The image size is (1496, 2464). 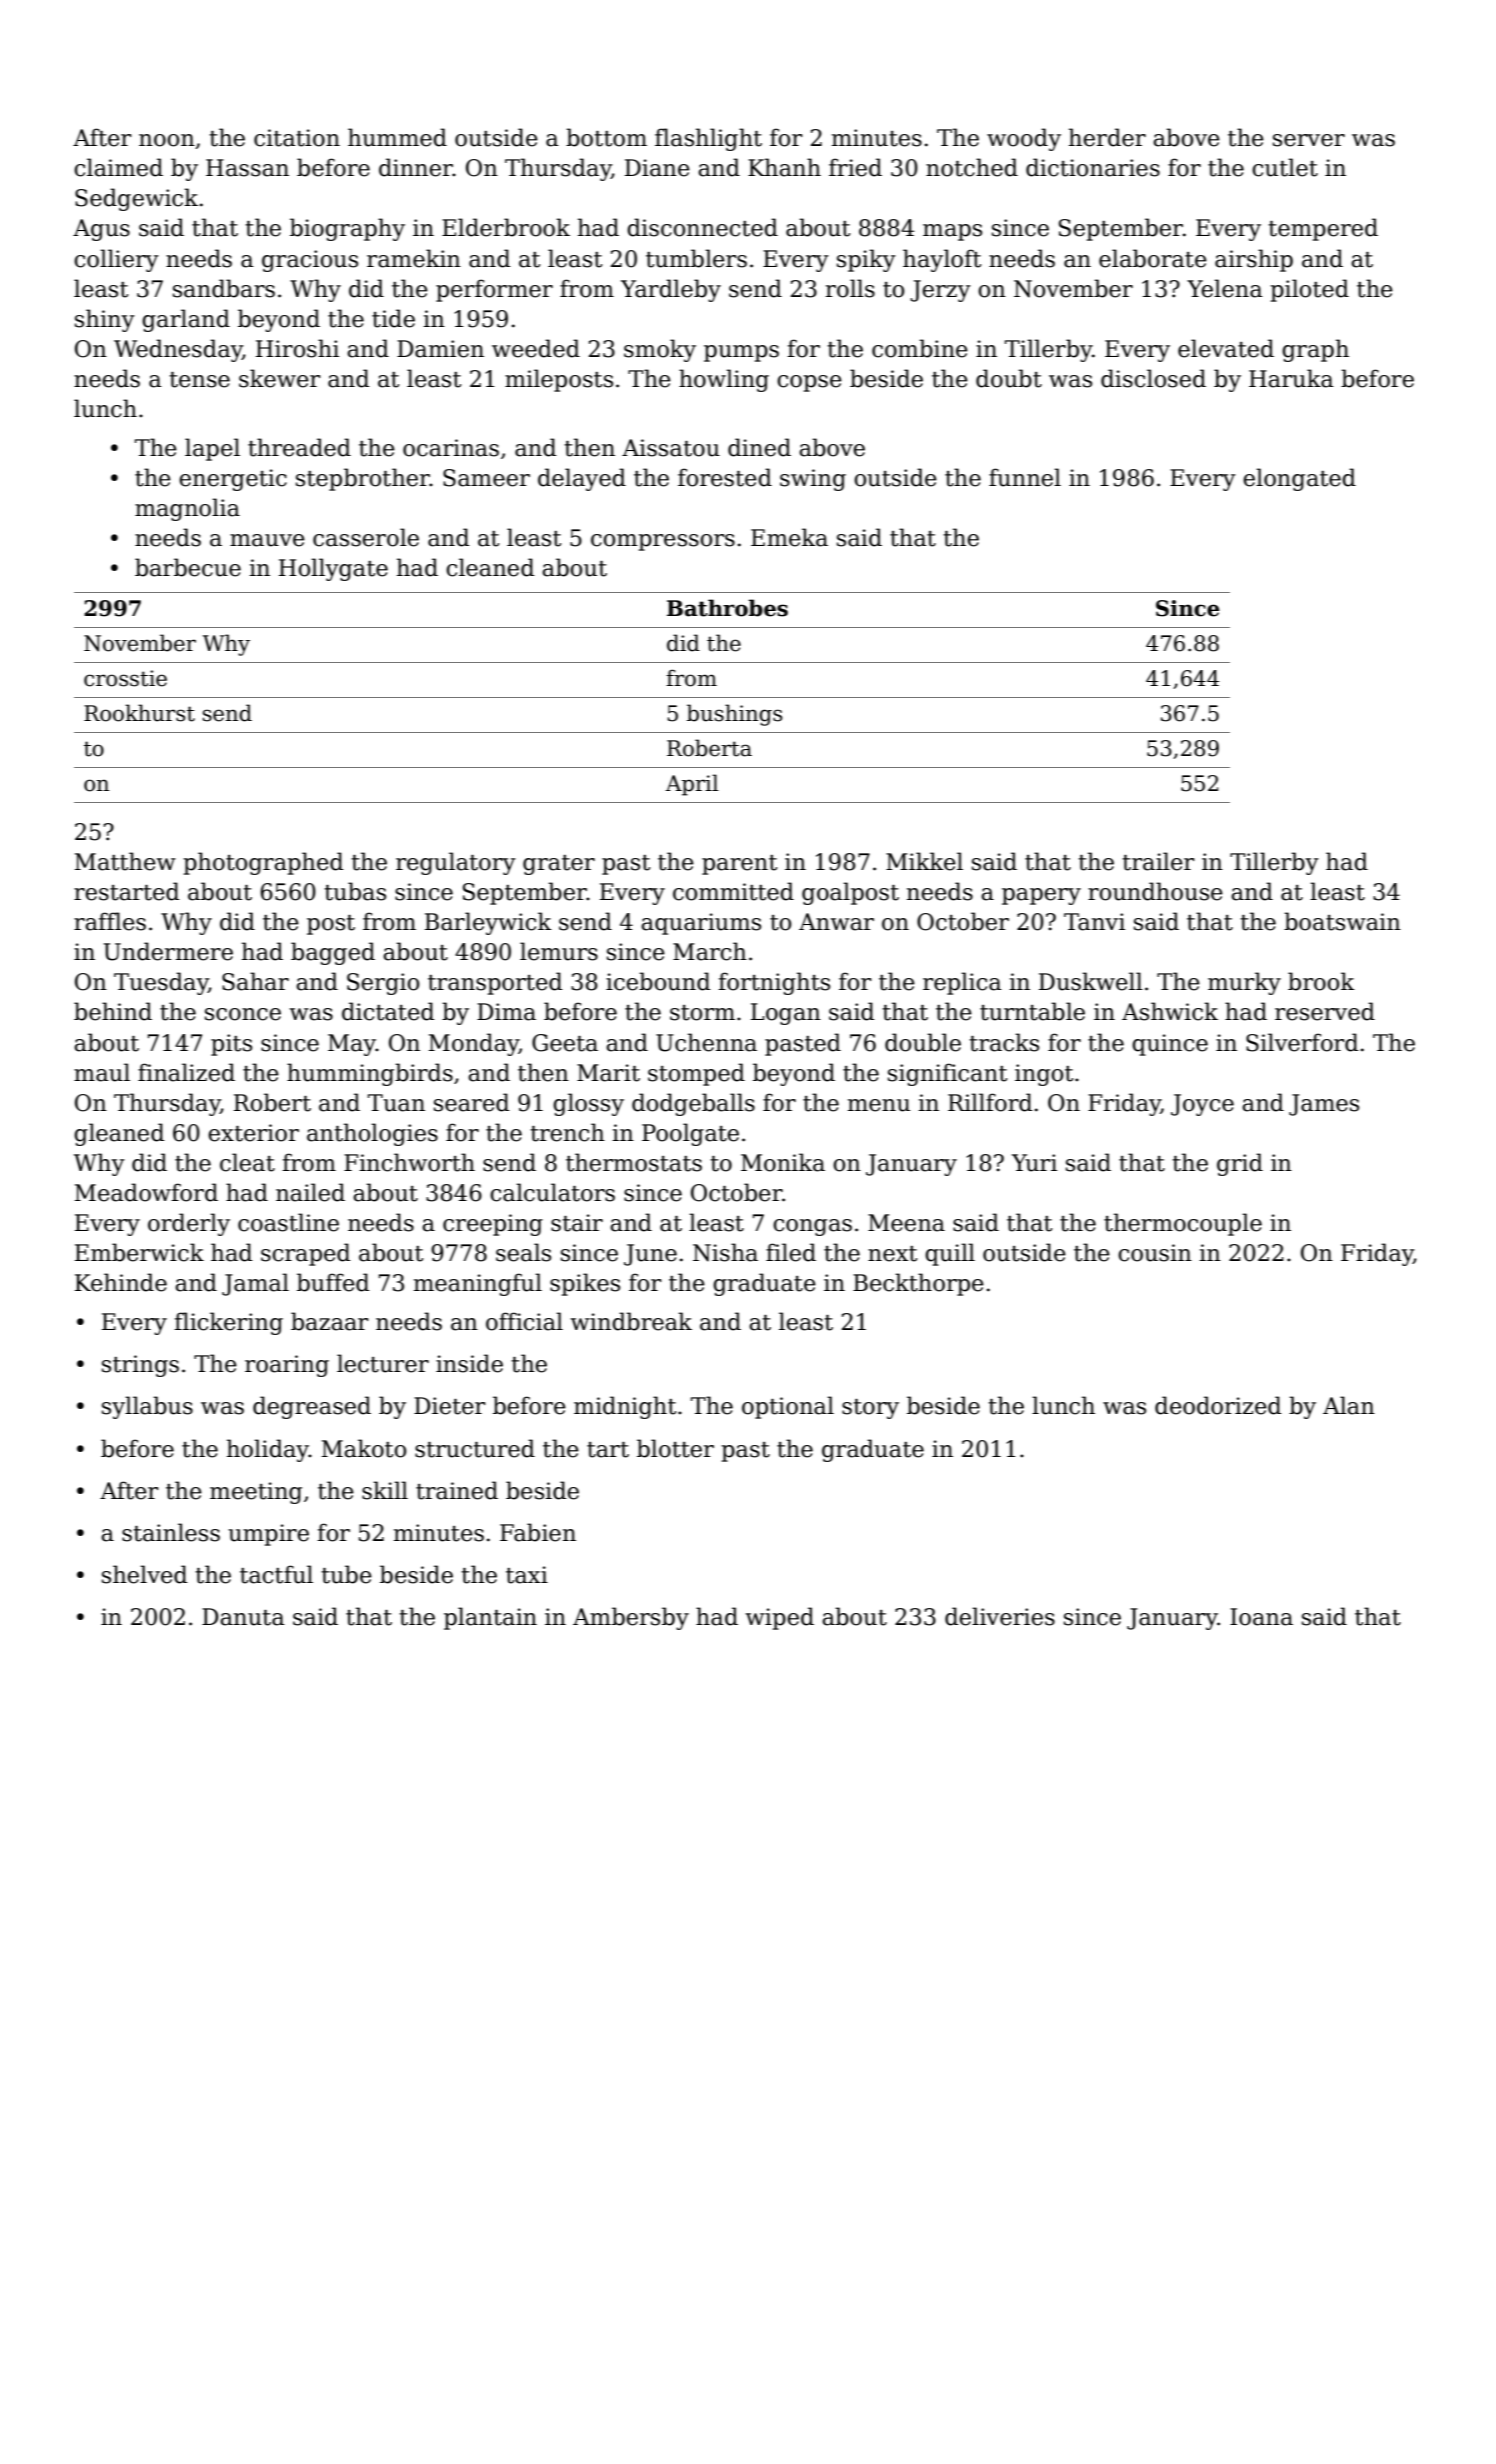 What do you see at coordinates (1299, 479) in the screenshot?
I see `elongated` at bounding box center [1299, 479].
